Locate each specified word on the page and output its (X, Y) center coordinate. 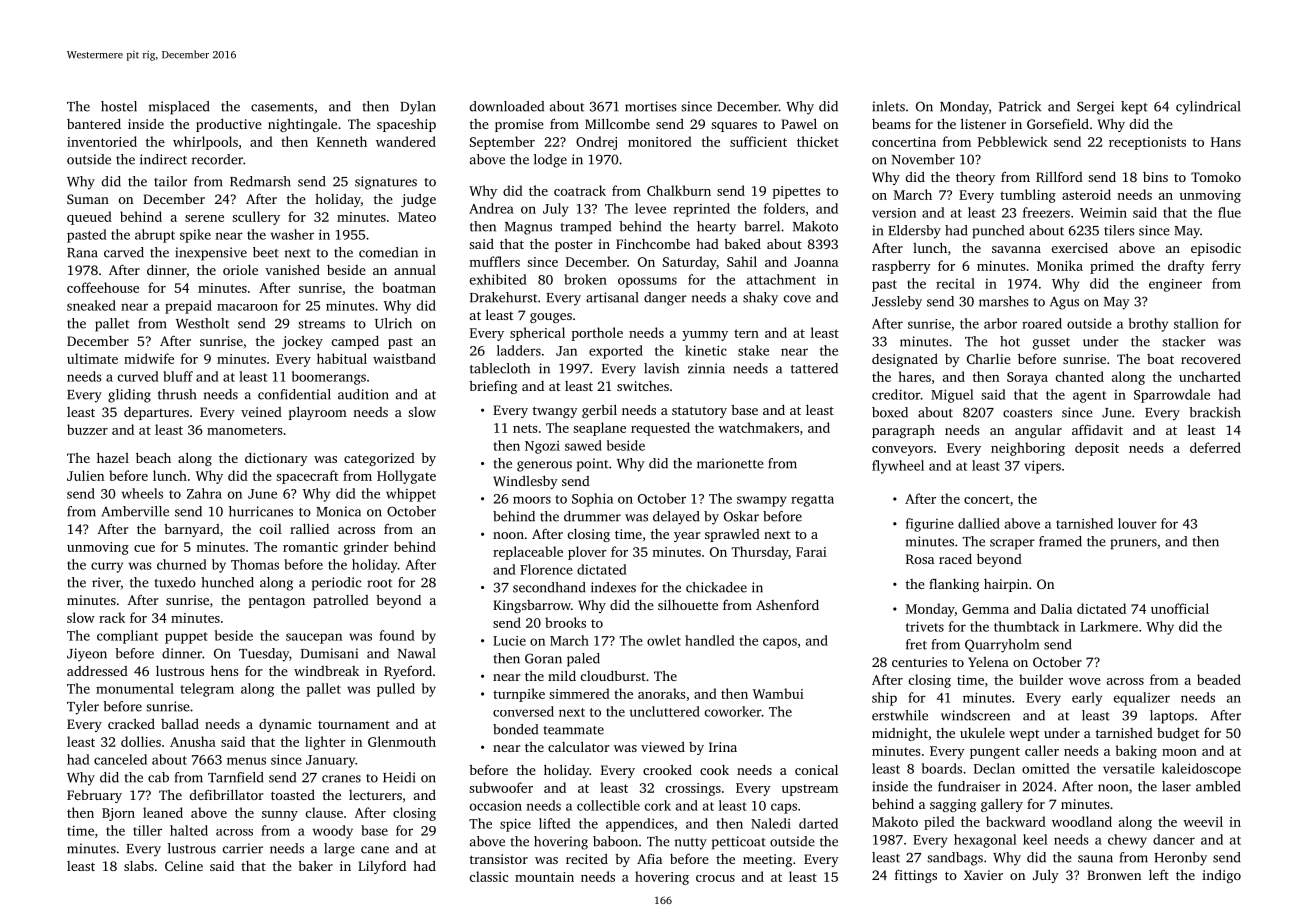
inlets (888, 106)
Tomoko (1216, 177)
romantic (310, 547)
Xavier (983, 875)
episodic (1216, 249)
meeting (767, 860)
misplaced (179, 108)
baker (315, 866)
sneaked (91, 305)
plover (587, 553)
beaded (1219, 679)
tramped (586, 228)
